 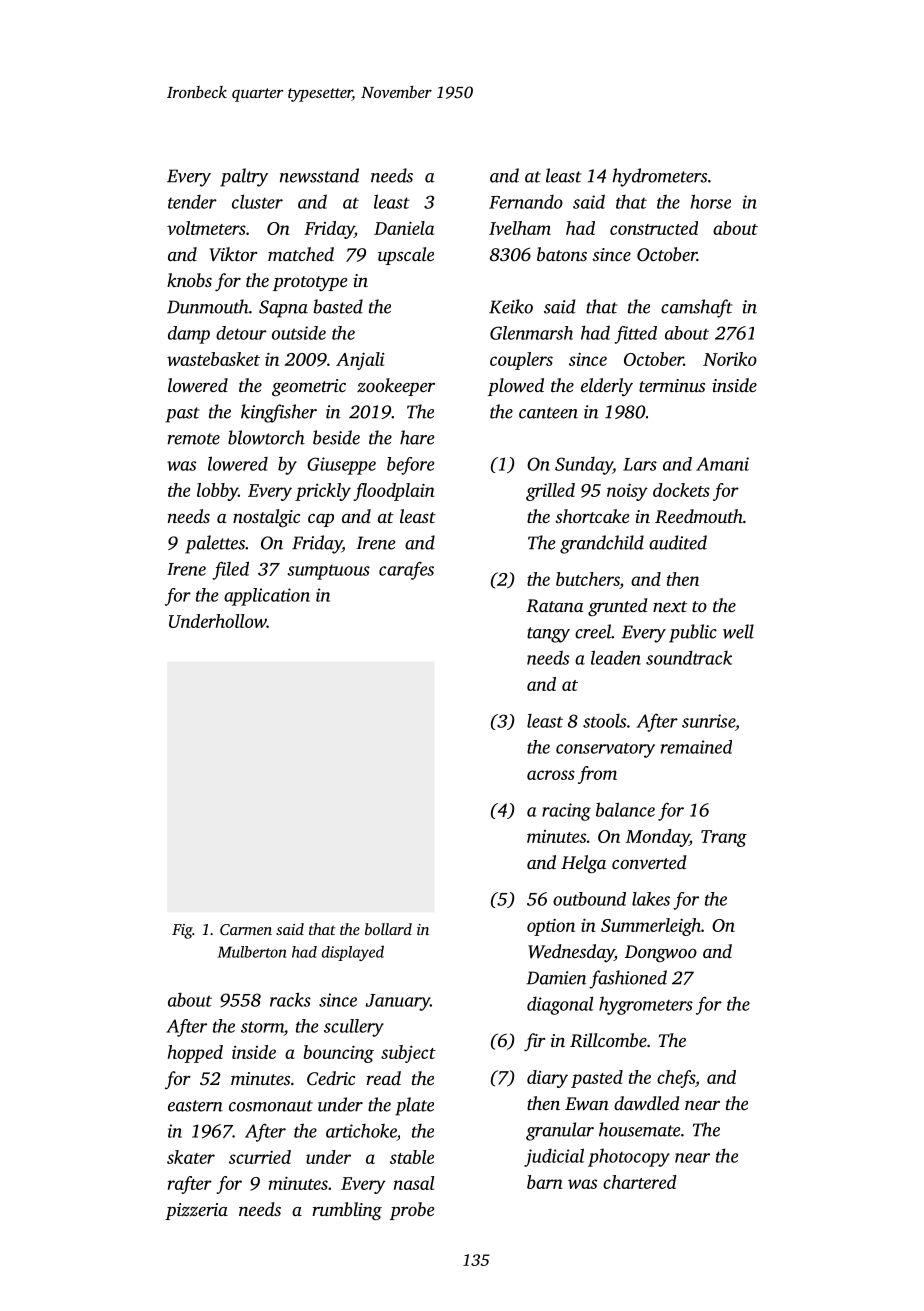 What do you see at coordinates (414, 1106) in the screenshot?
I see `plate` at bounding box center [414, 1106].
